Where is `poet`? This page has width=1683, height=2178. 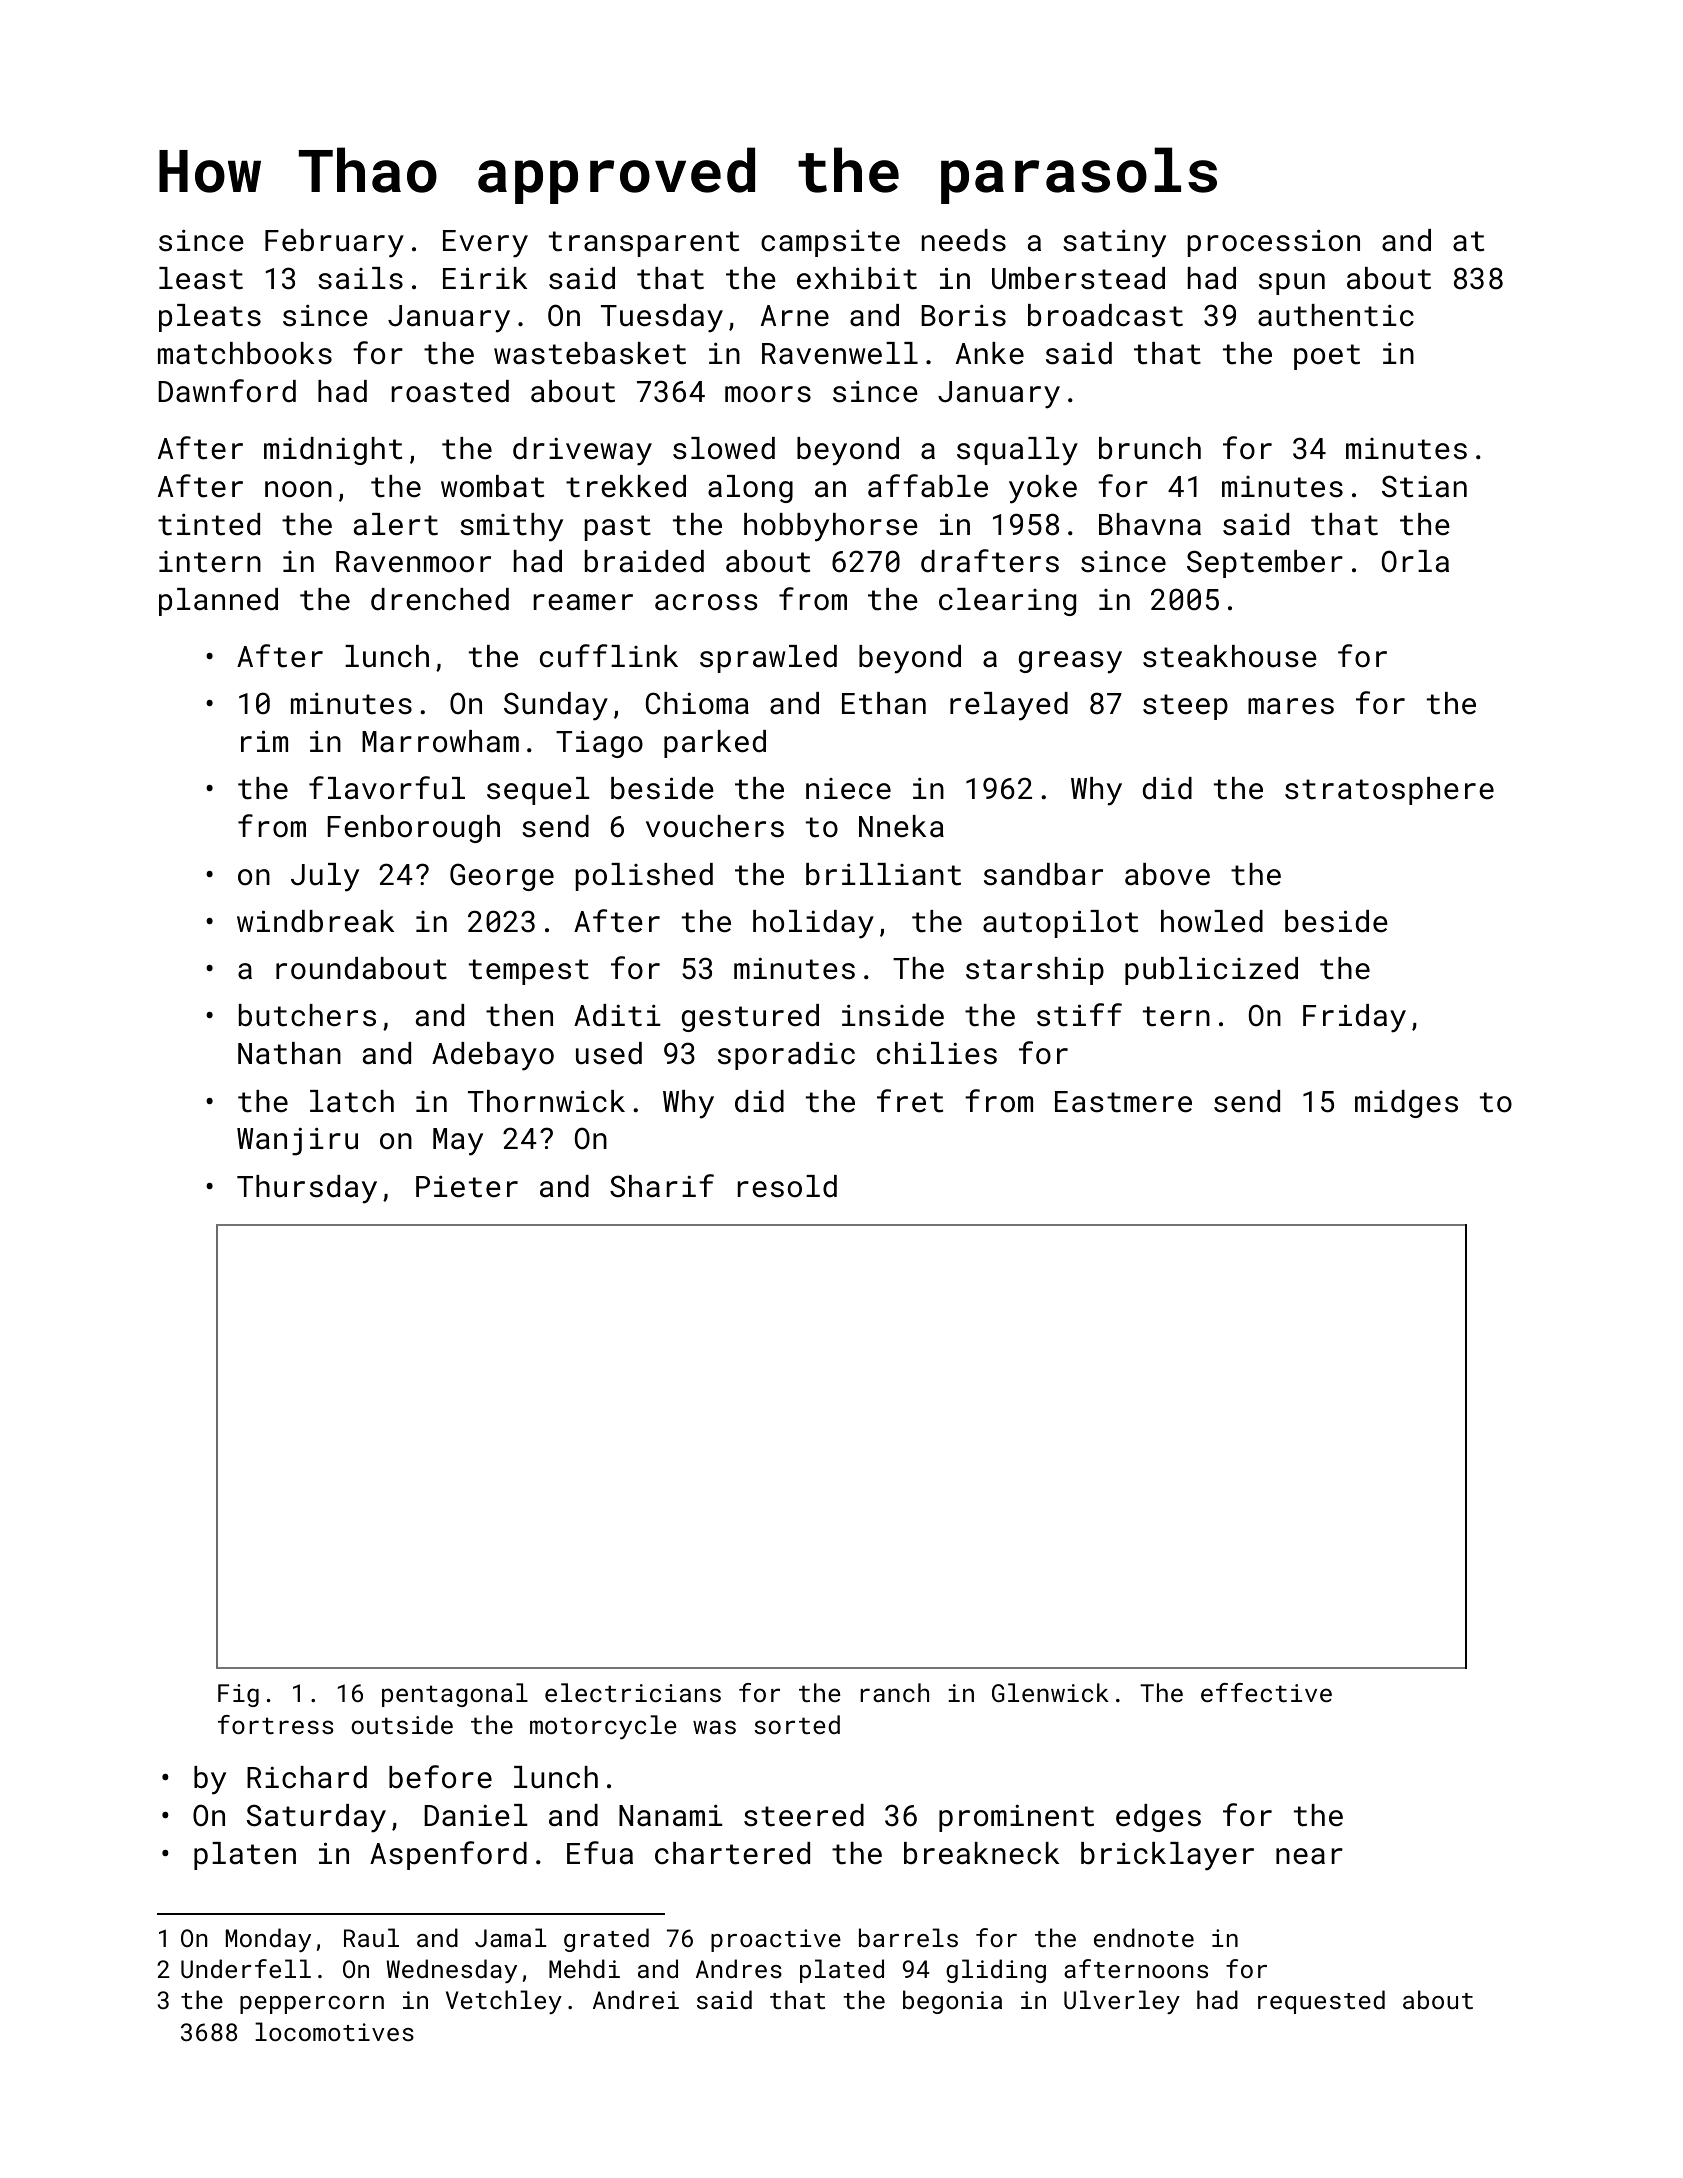 poet is located at coordinates (1327, 357).
